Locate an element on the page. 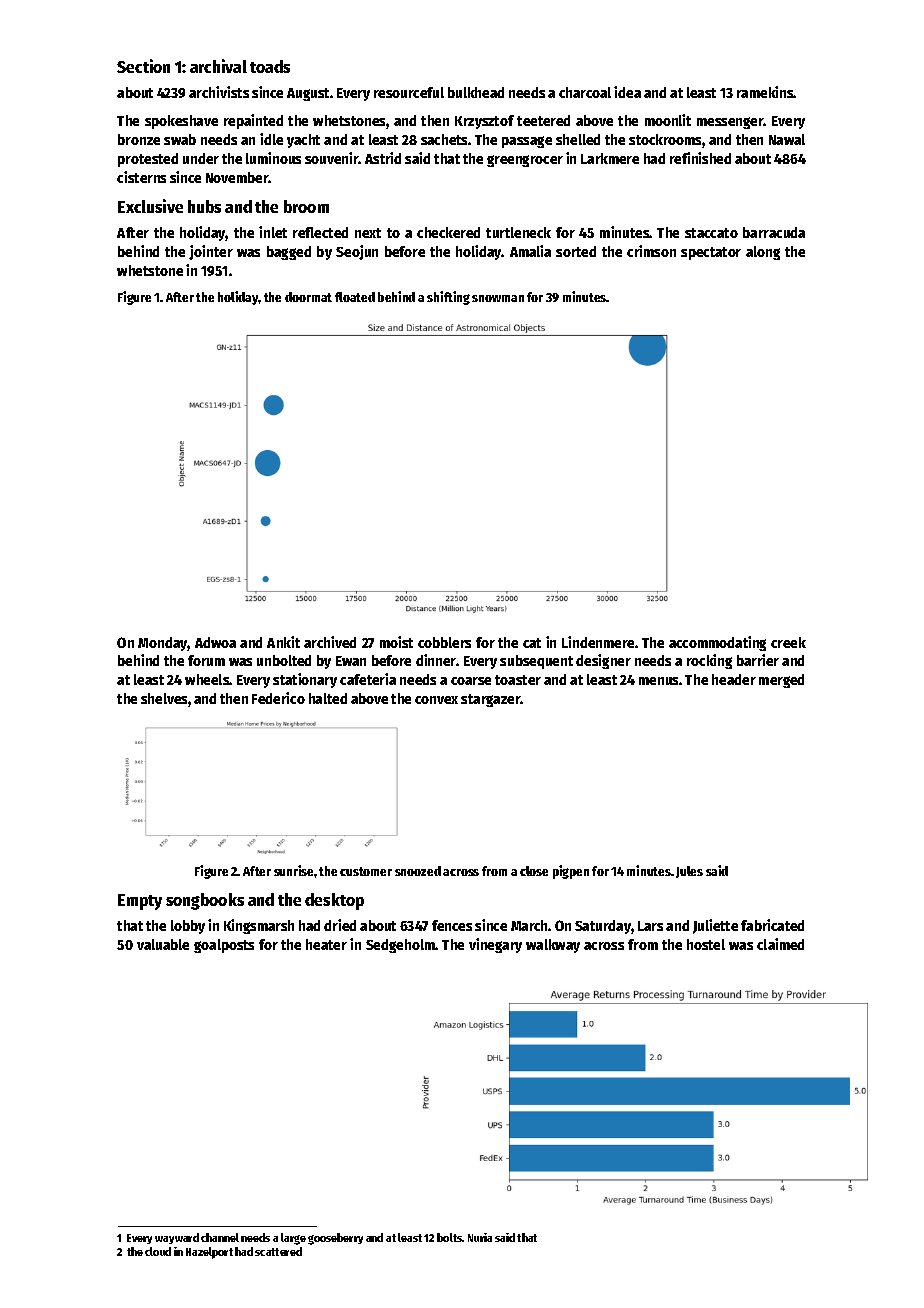  scattered is located at coordinates (278, 1251).
